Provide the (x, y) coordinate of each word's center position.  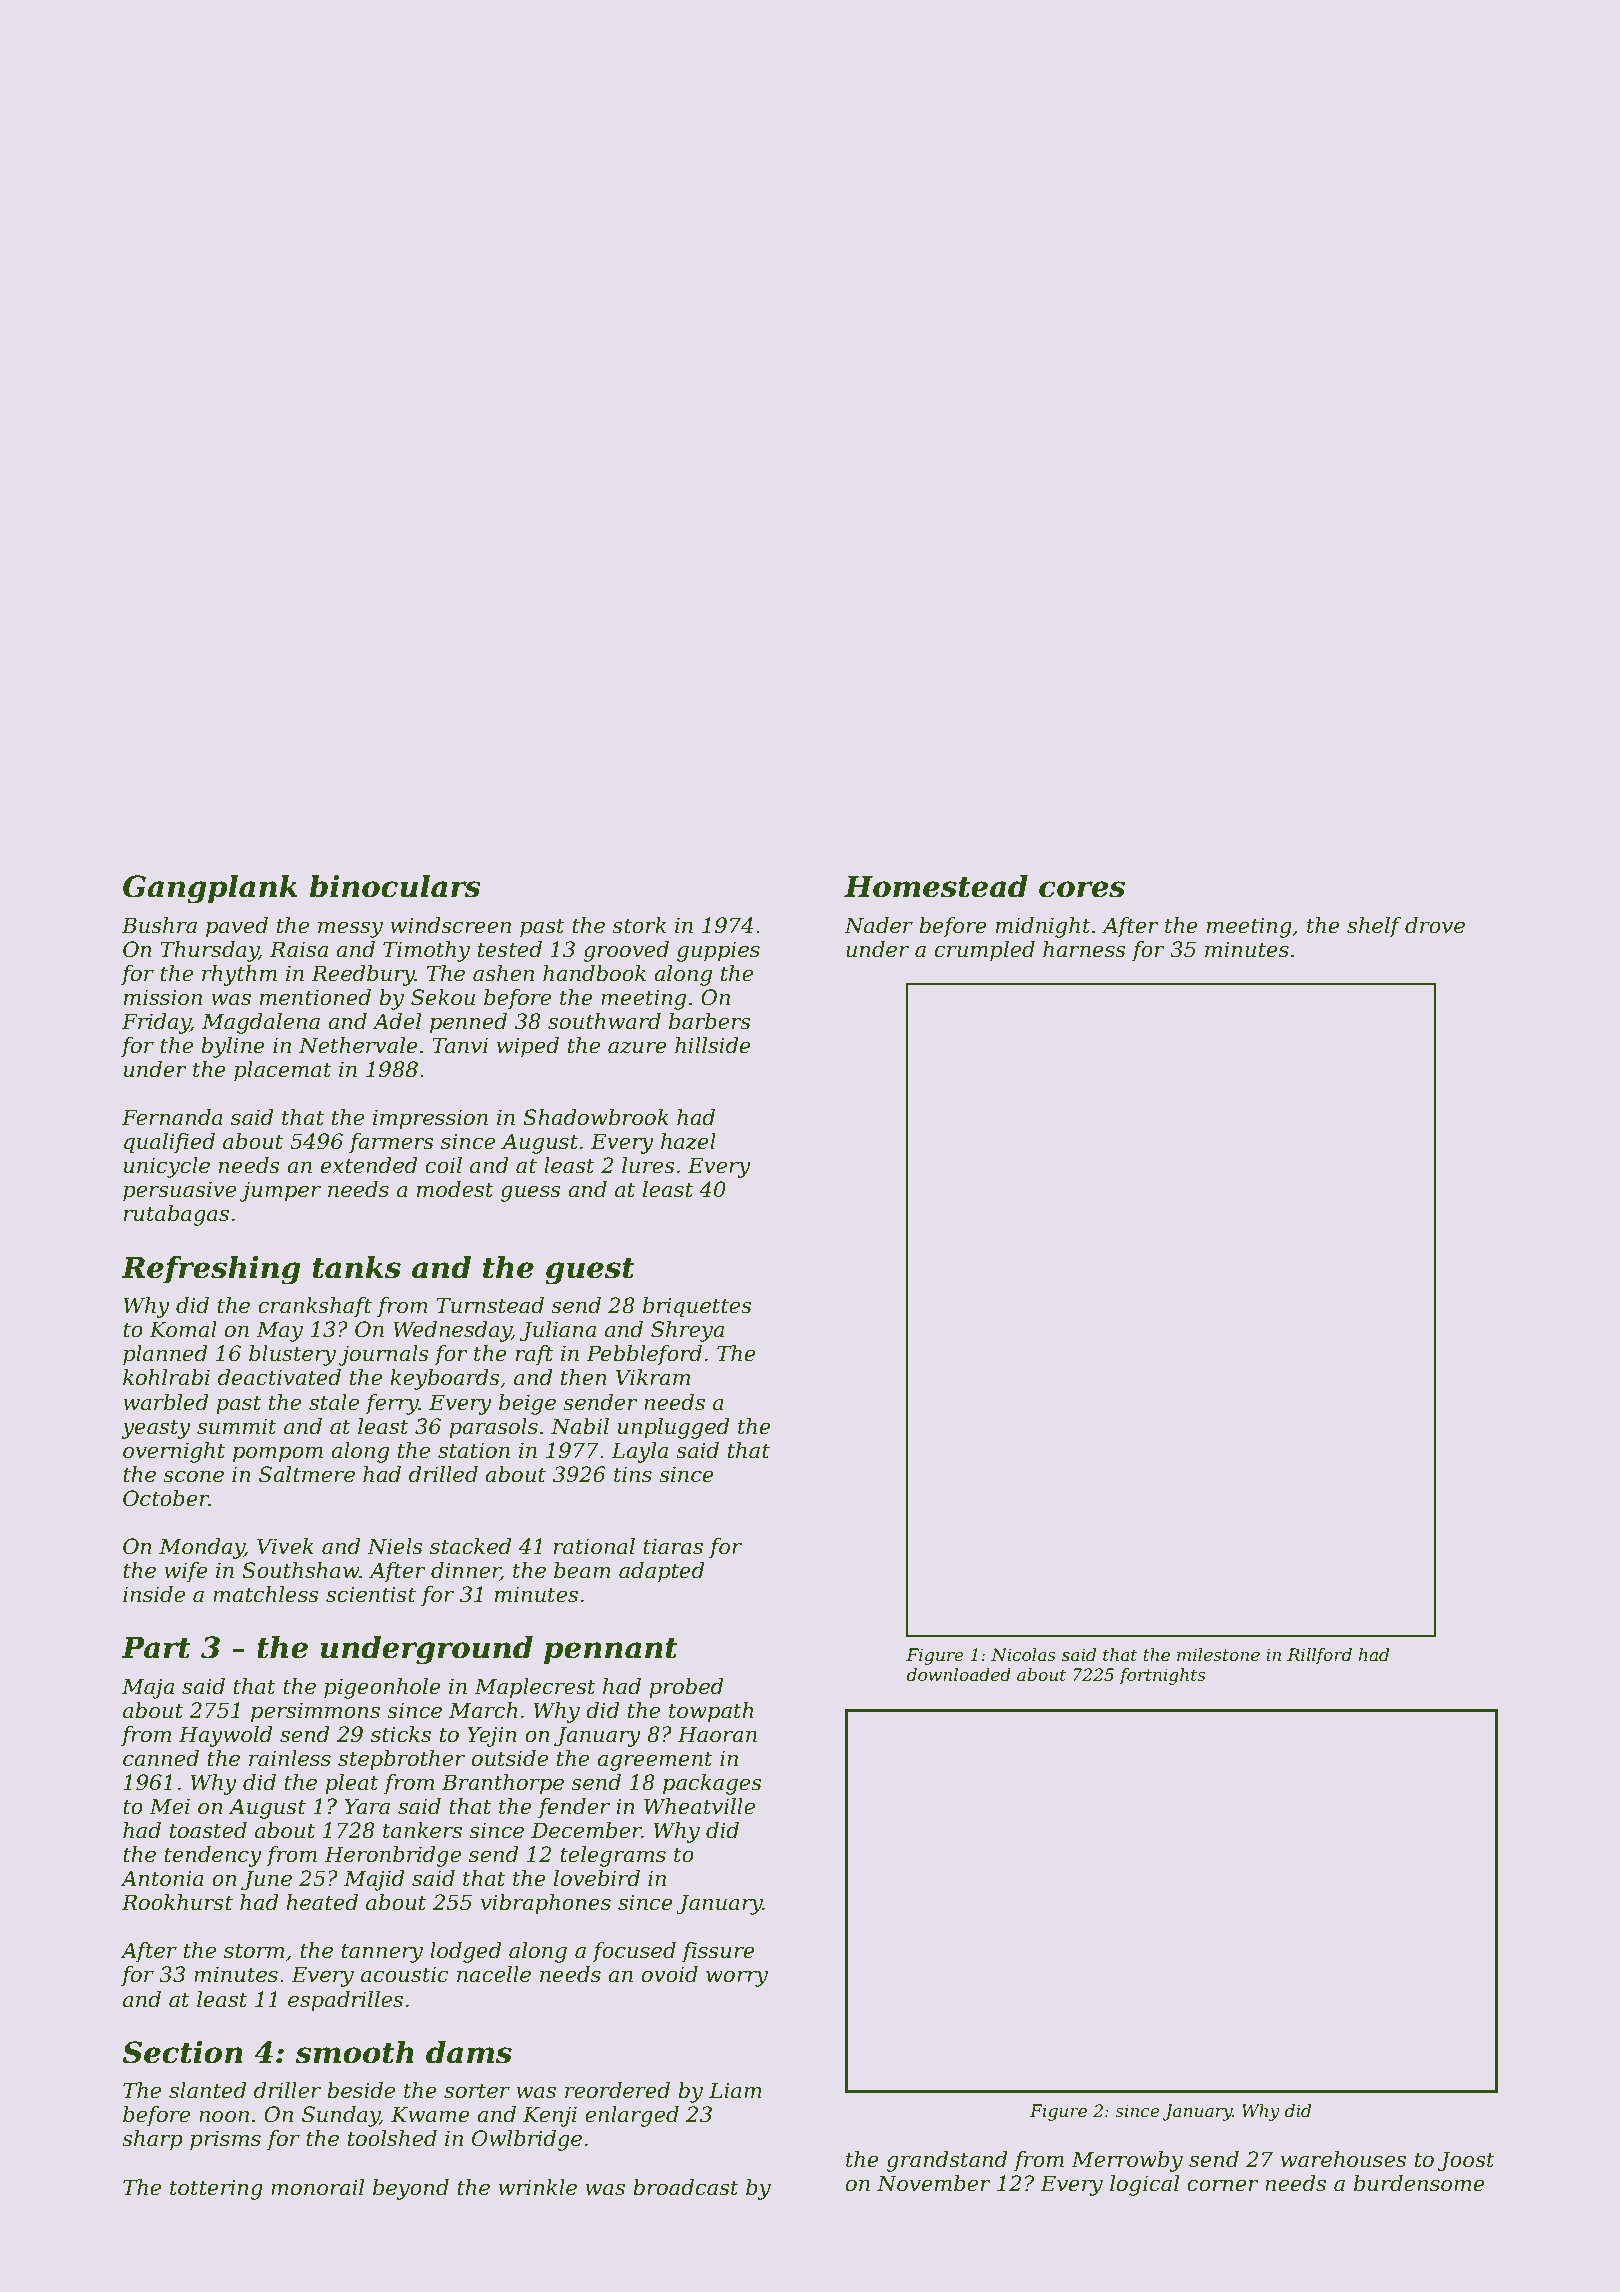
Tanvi (460, 1045)
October (166, 1498)
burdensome (1419, 2183)
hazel (688, 1141)
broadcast (686, 2187)
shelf (1374, 927)
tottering (216, 2189)
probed (686, 1688)
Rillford (1319, 1656)
